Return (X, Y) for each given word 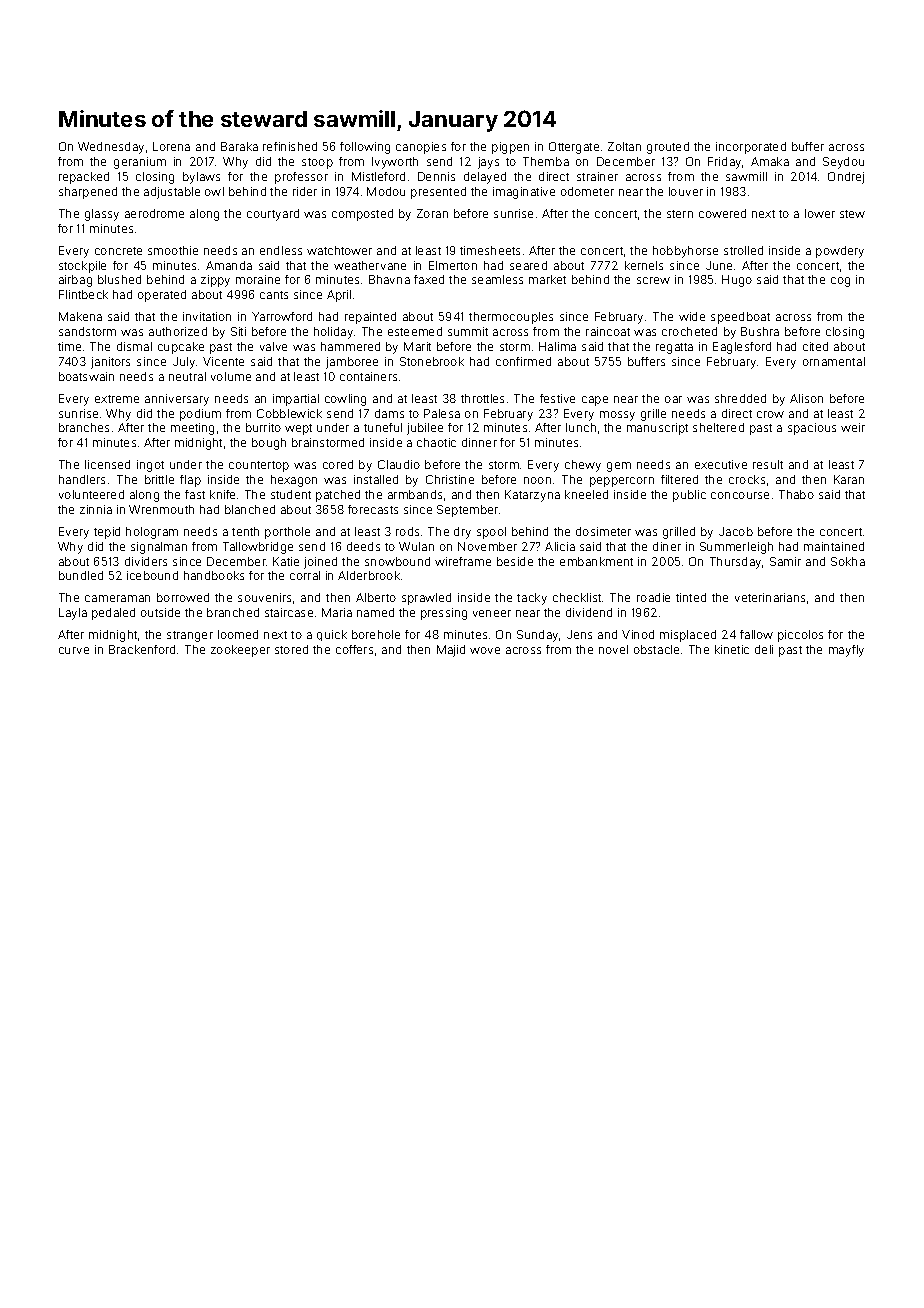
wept (298, 429)
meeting (192, 429)
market (547, 279)
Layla (73, 614)
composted (362, 215)
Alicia (560, 546)
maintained (834, 546)
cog (840, 282)
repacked (84, 178)
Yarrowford (282, 316)
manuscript (657, 429)
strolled (743, 250)
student (291, 494)
